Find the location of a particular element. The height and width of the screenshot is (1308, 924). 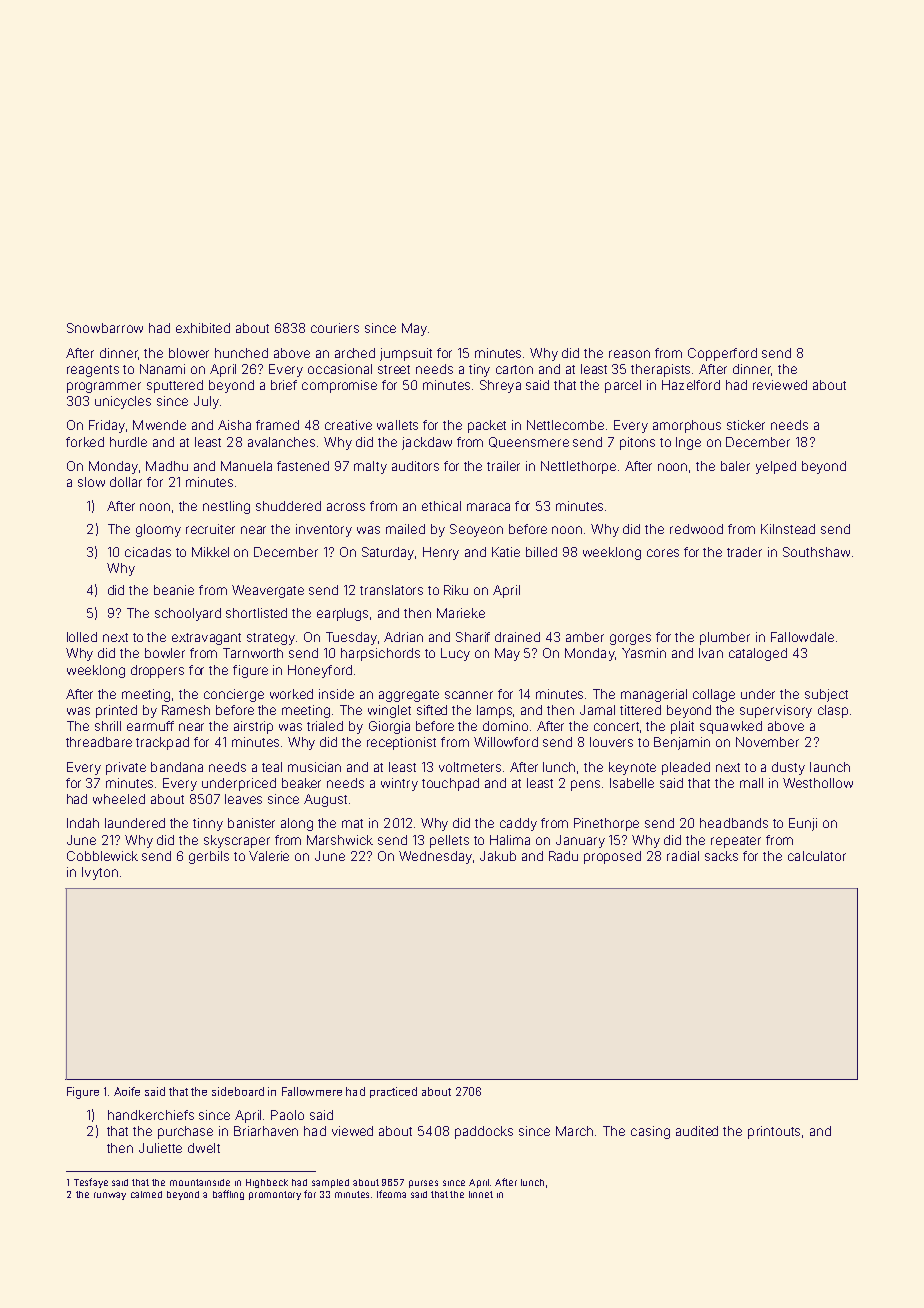

gerbils is located at coordinates (209, 857).
